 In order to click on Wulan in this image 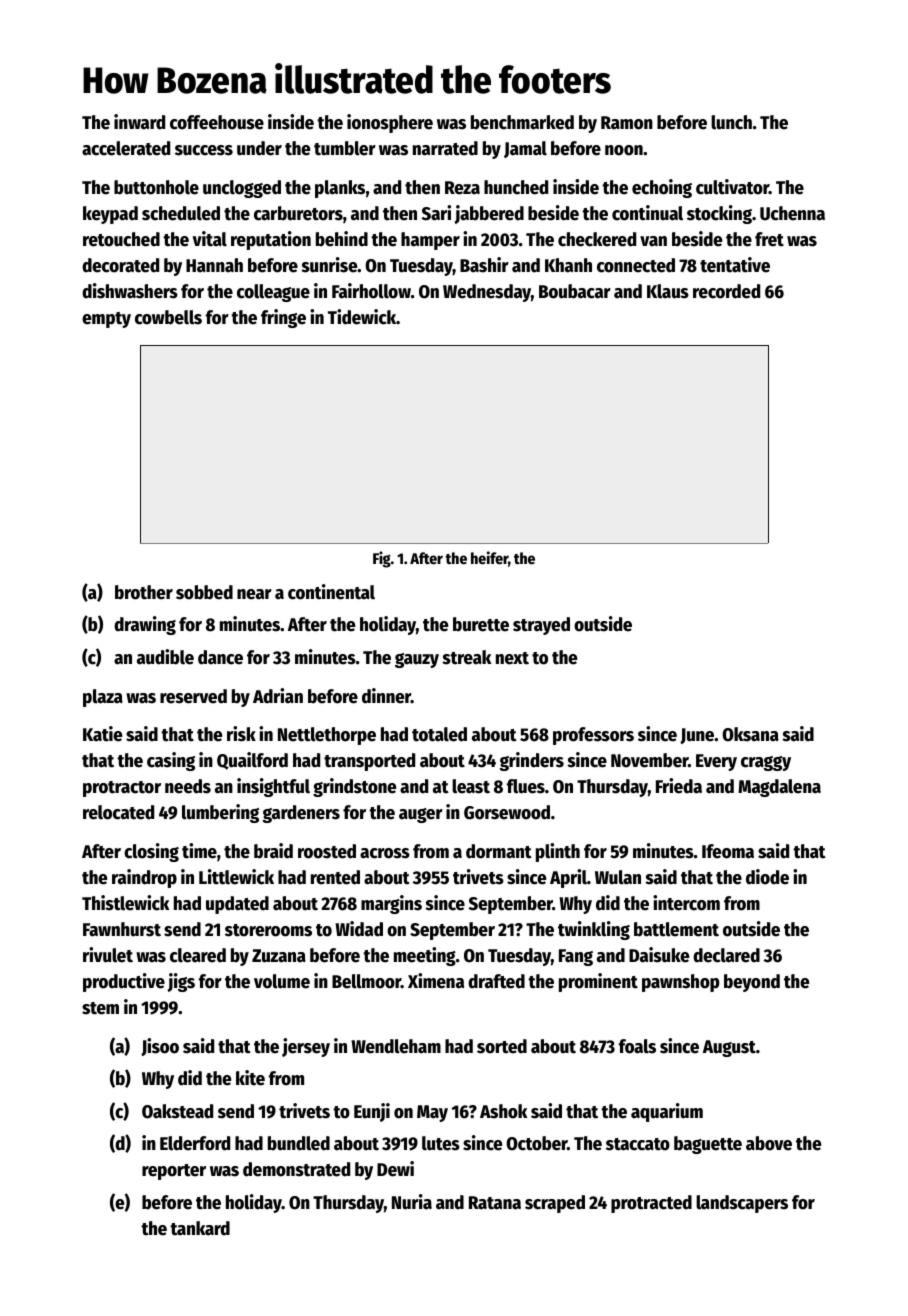, I will do `click(618, 877)`.
